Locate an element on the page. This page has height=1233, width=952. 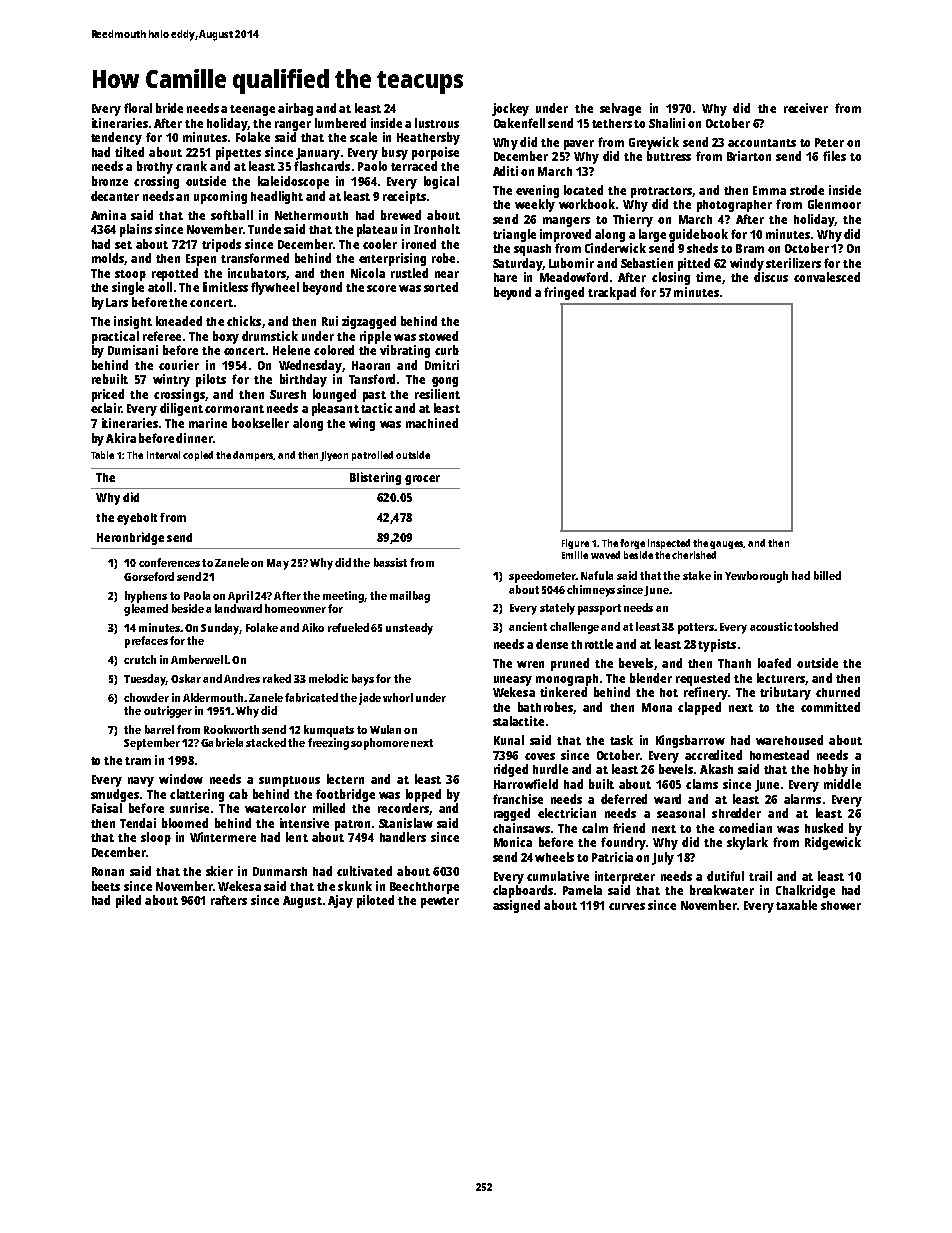
jockey is located at coordinates (510, 109).
